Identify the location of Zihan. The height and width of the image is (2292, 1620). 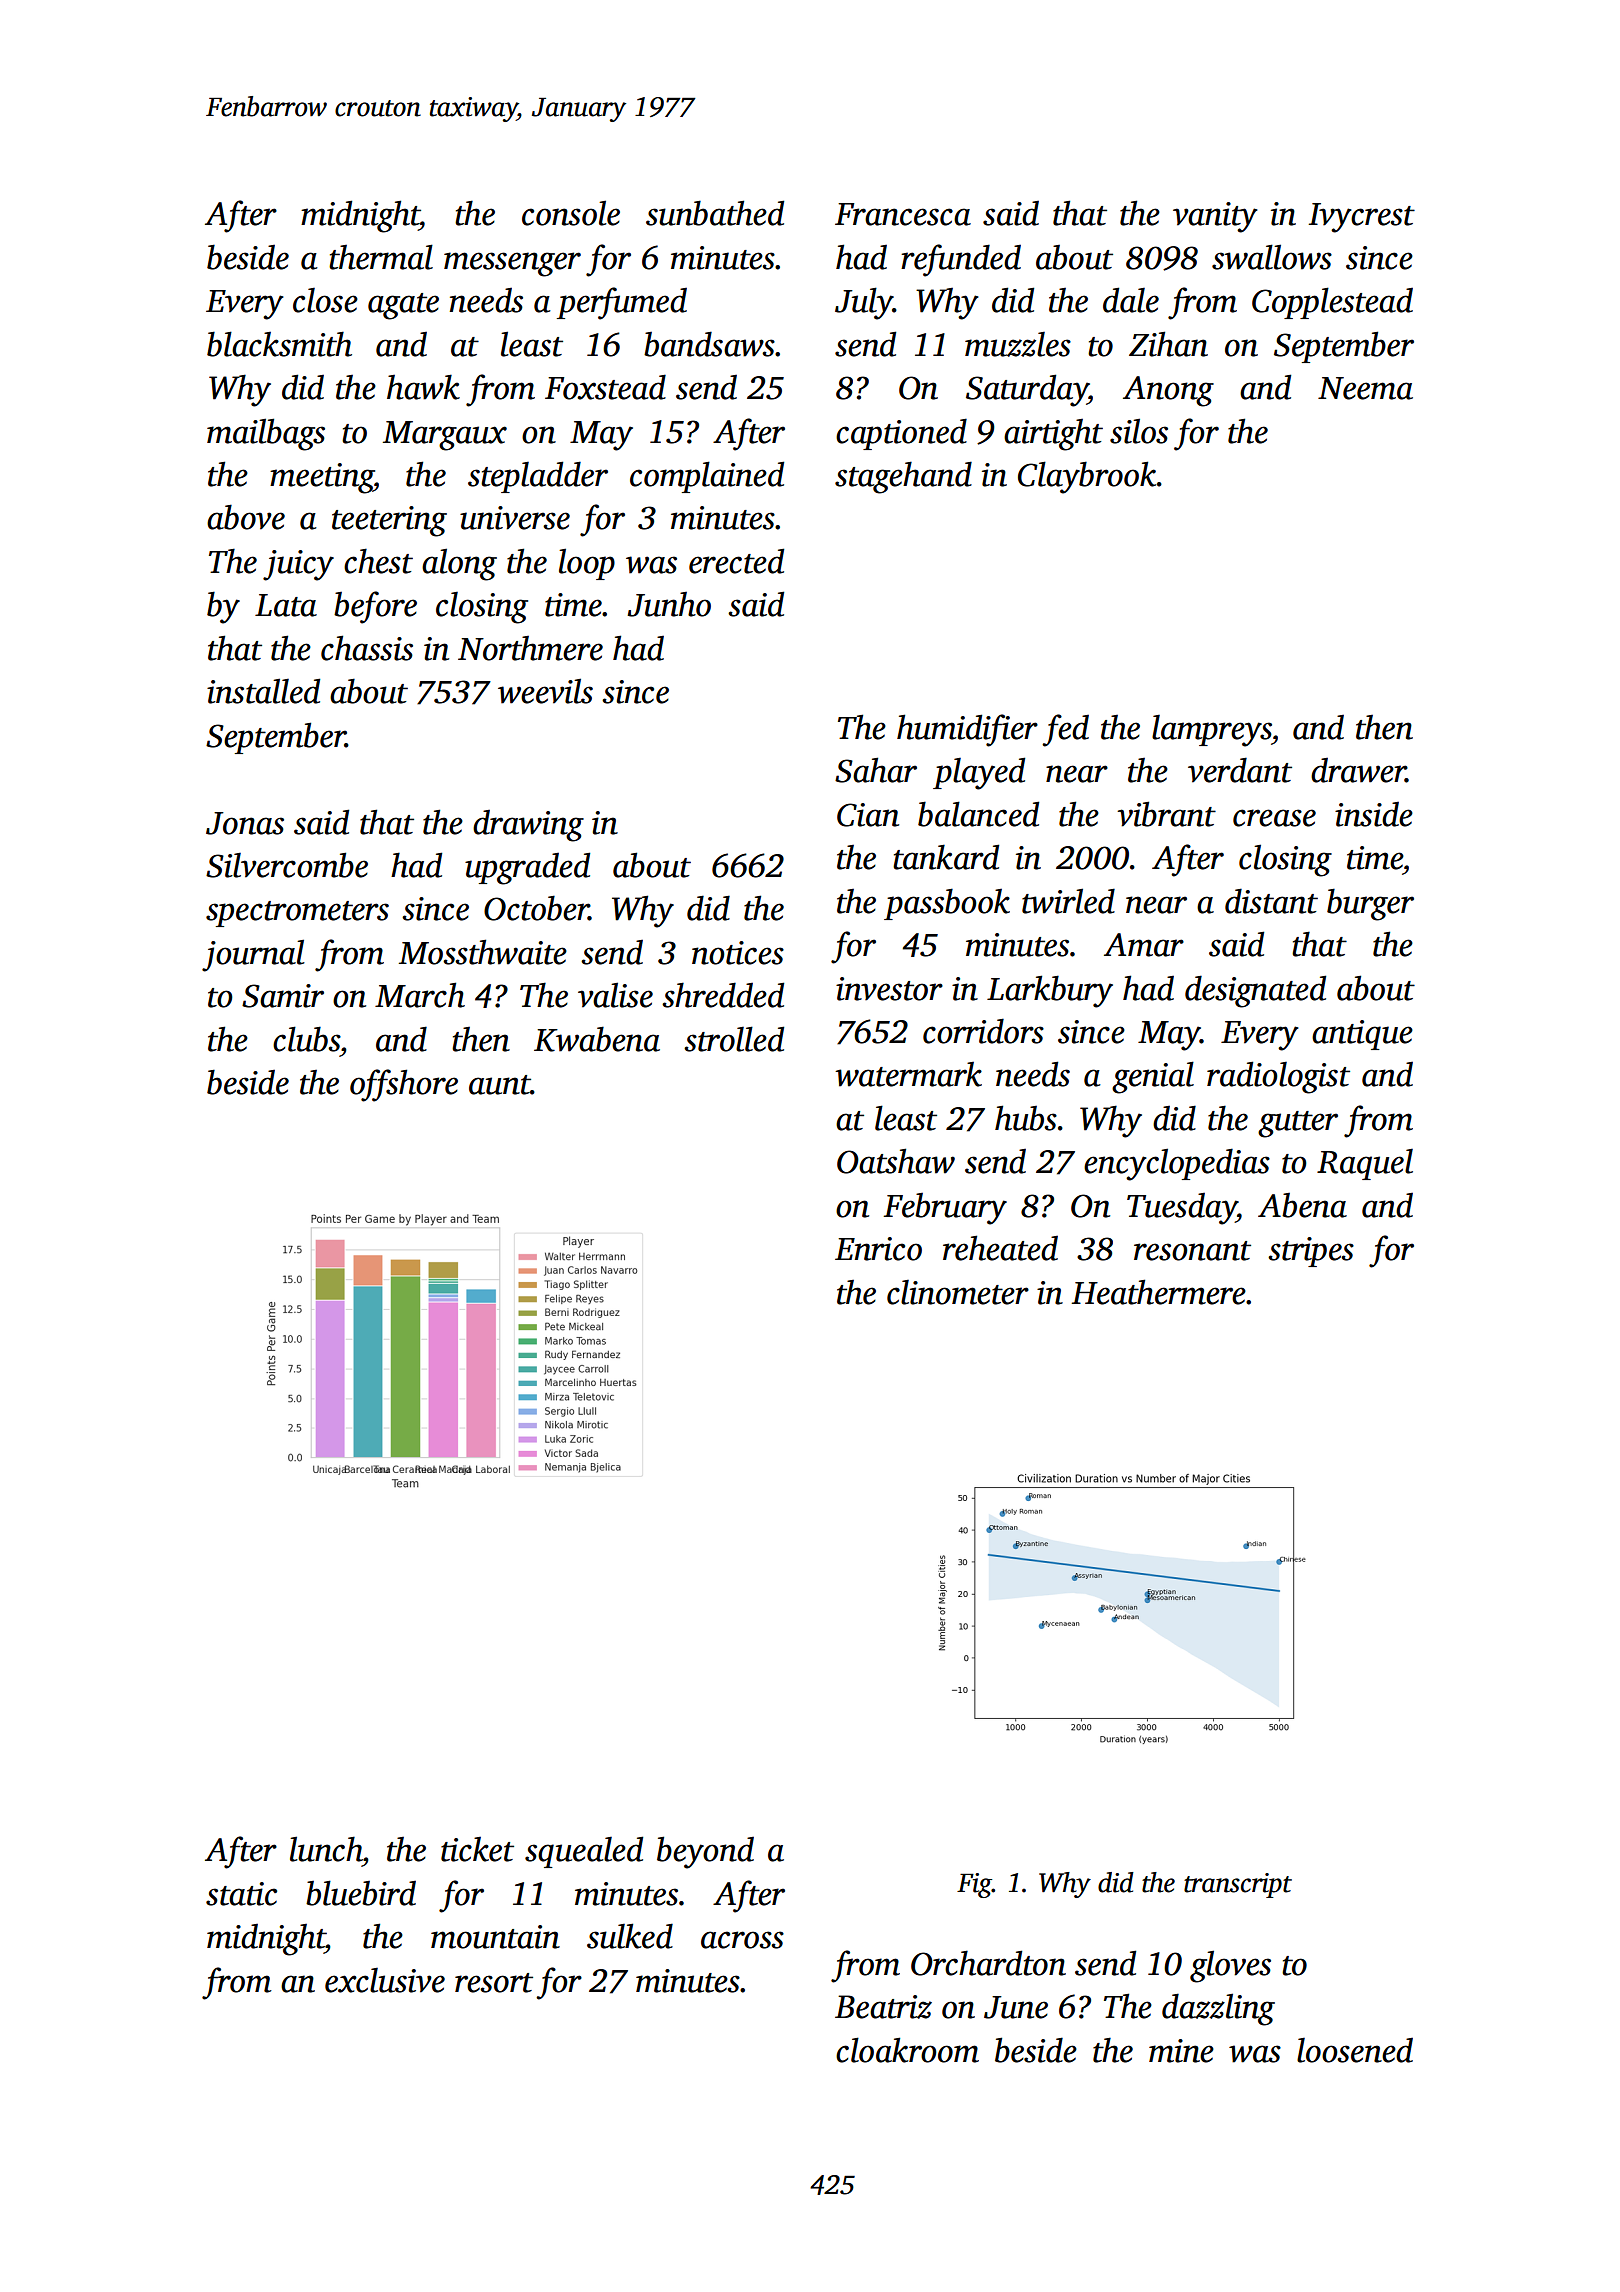
(1168, 344).
